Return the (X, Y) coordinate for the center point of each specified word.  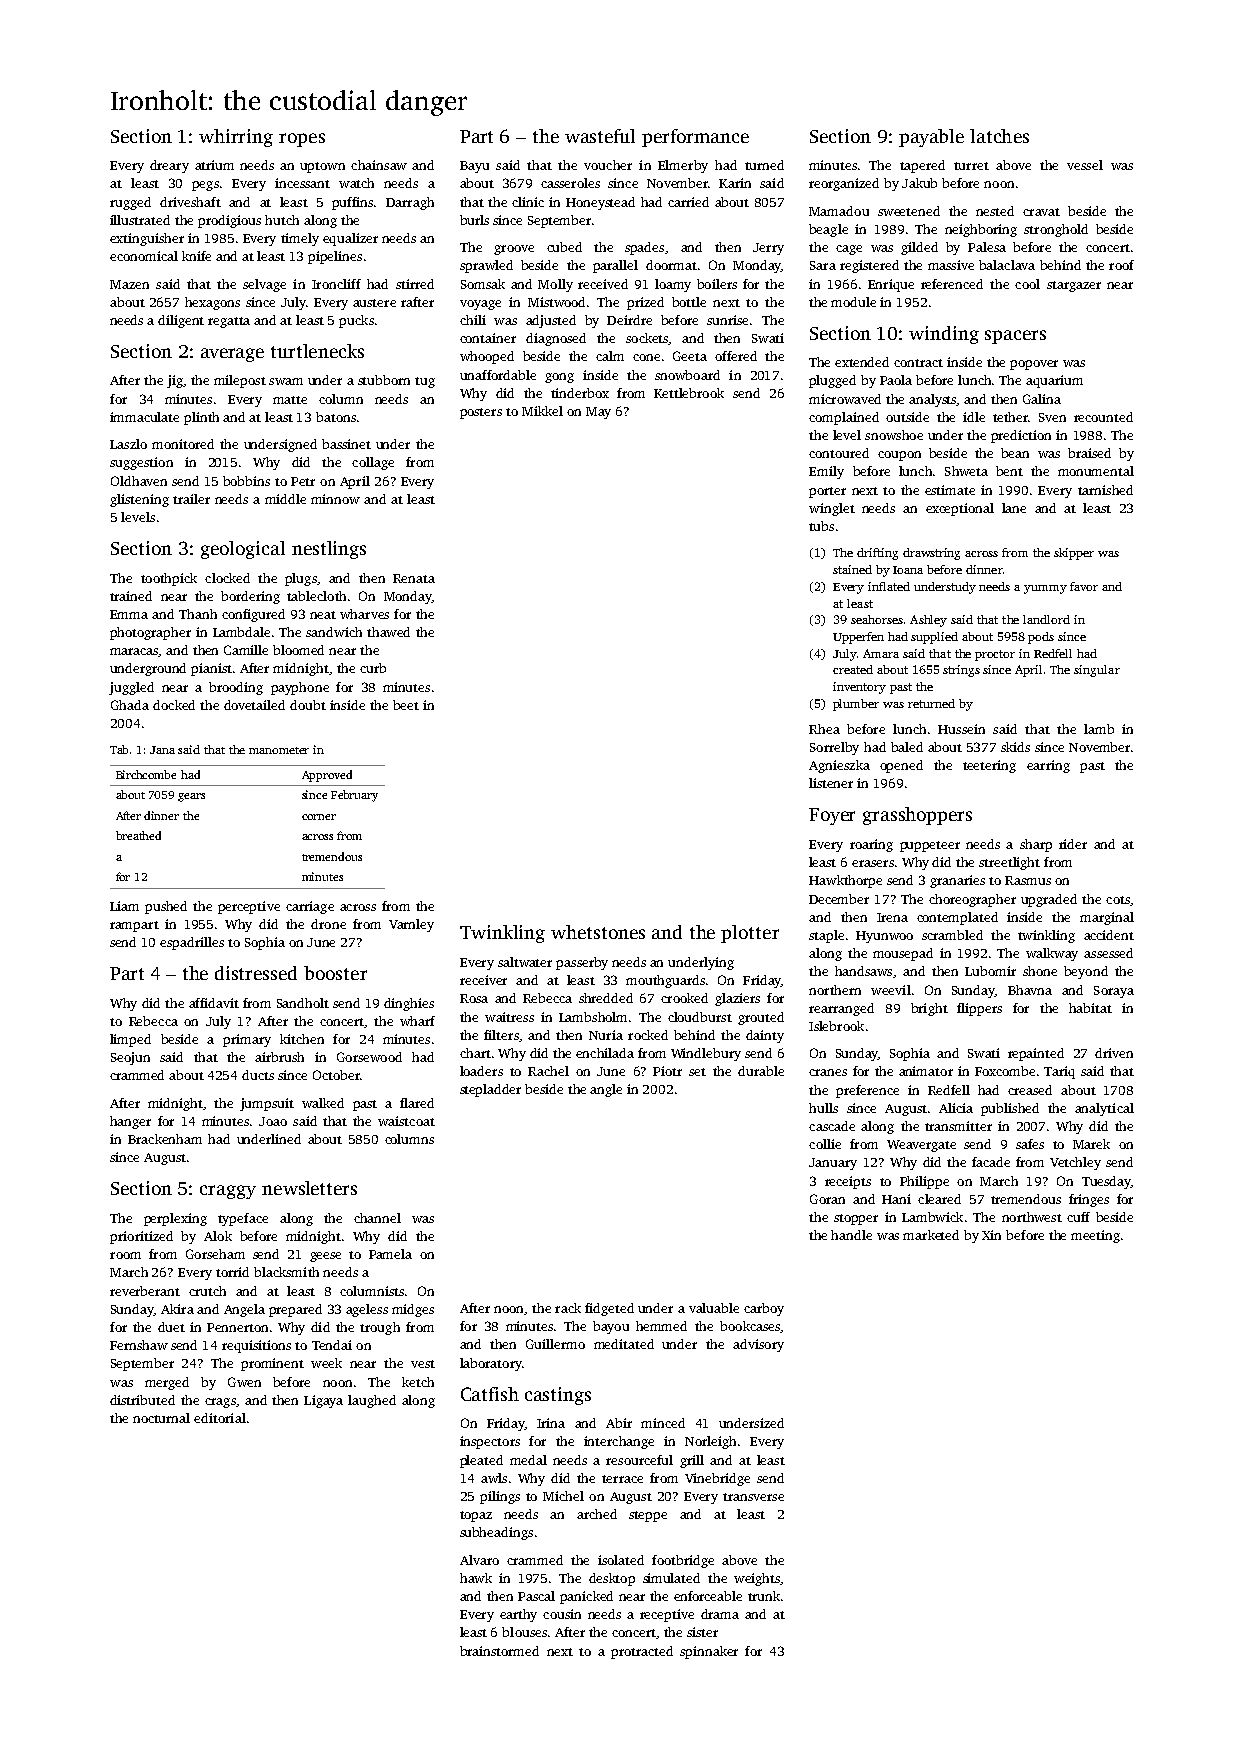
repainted (1036, 1054)
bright (929, 1009)
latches (999, 136)
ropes (302, 140)
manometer (279, 750)
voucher (608, 165)
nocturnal (161, 1418)
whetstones (598, 932)
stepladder (490, 1090)
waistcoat (406, 1121)
